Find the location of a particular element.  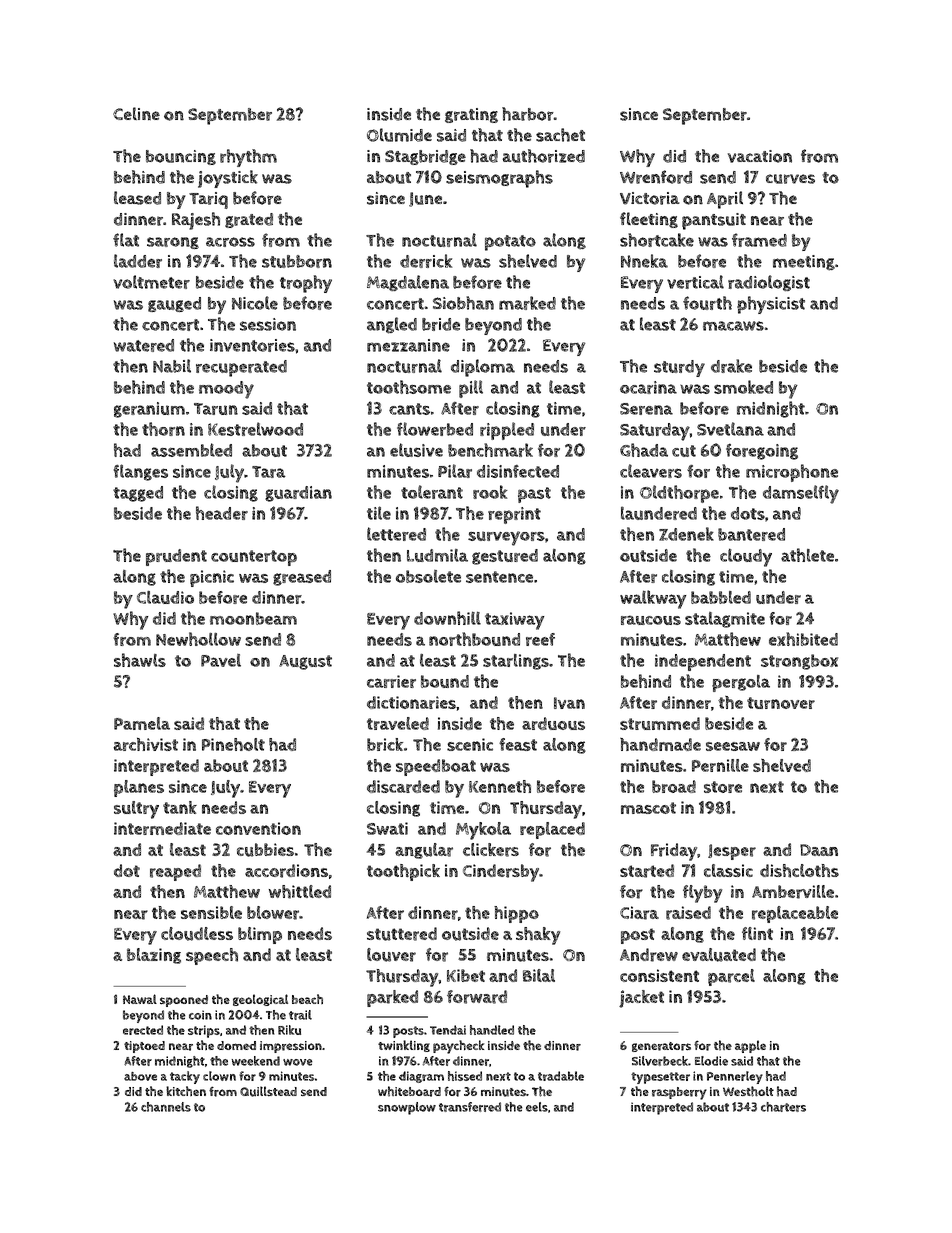

sachet is located at coordinates (560, 135).
